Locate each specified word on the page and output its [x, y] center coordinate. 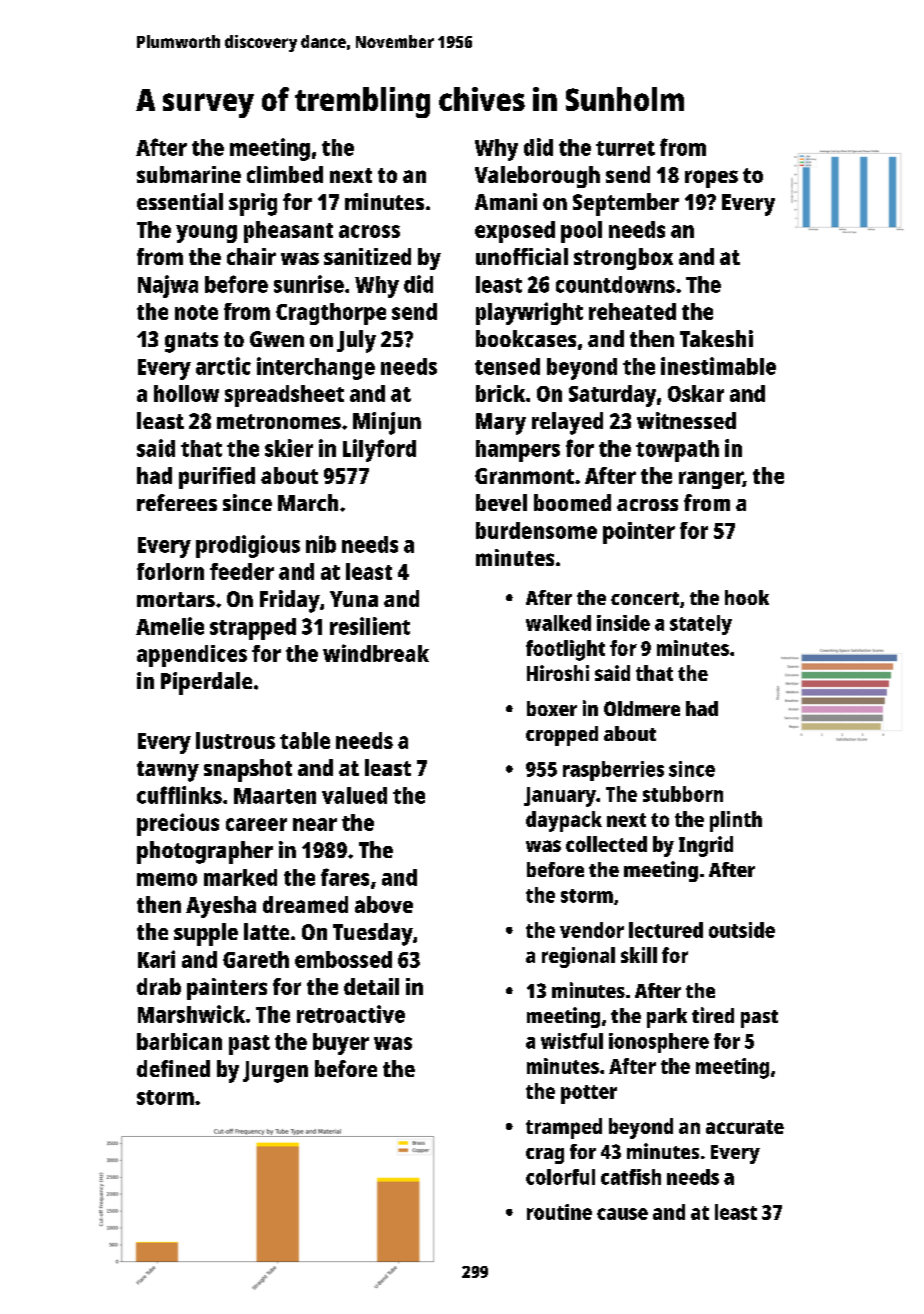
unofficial [522, 256]
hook [747, 597]
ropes [711, 179]
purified [217, 478]
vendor [592, 930]
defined [173, 1068]
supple [206, 934]
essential [180, 201]
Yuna [354, 599]
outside [742, 930]
